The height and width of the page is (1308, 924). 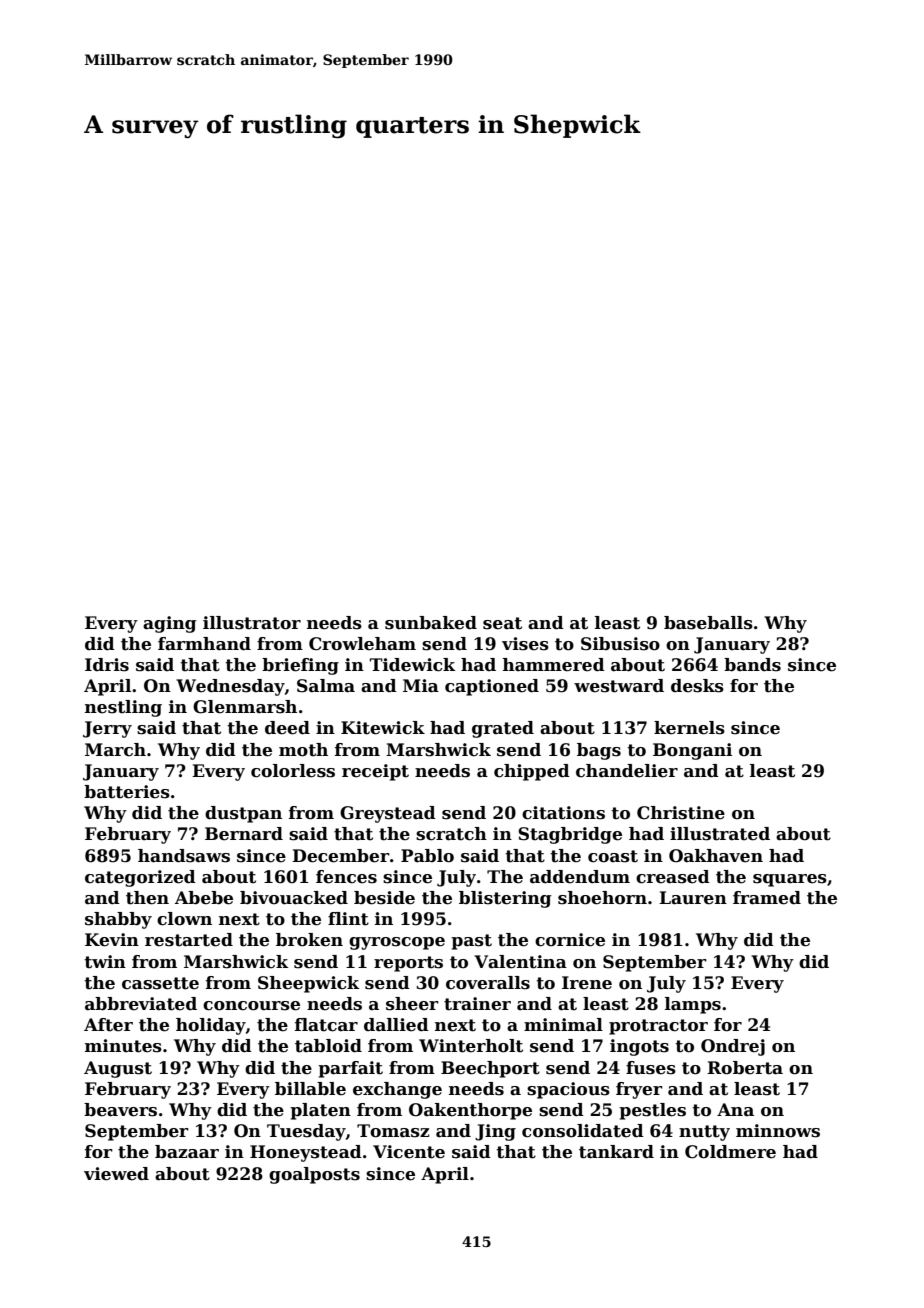 What do you see at coordinates (697, 686) in the page?
I see `desks` at bounding box center [697, 686].
